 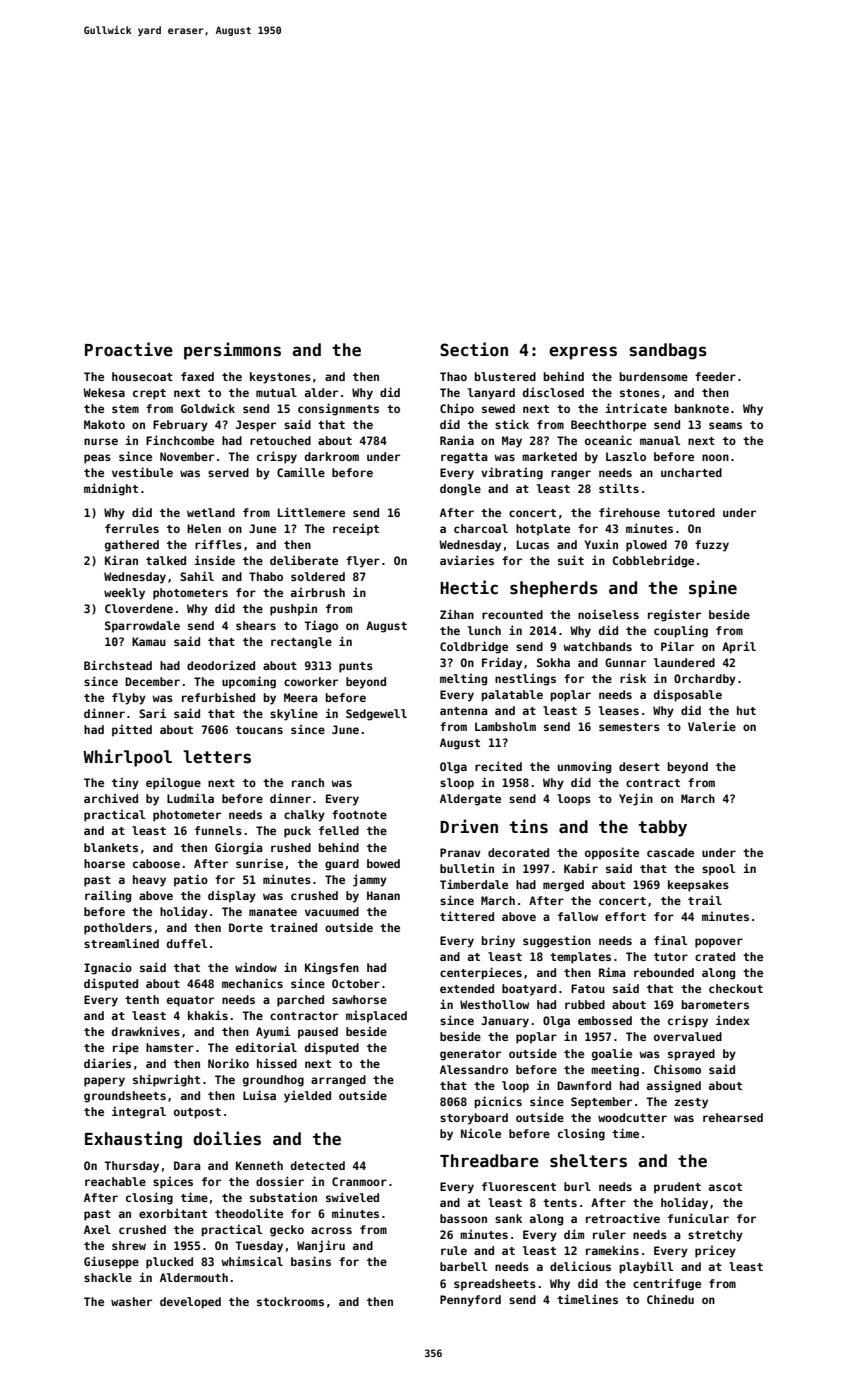 I want to click on fluorescent, so click(x=519, y=1186).
